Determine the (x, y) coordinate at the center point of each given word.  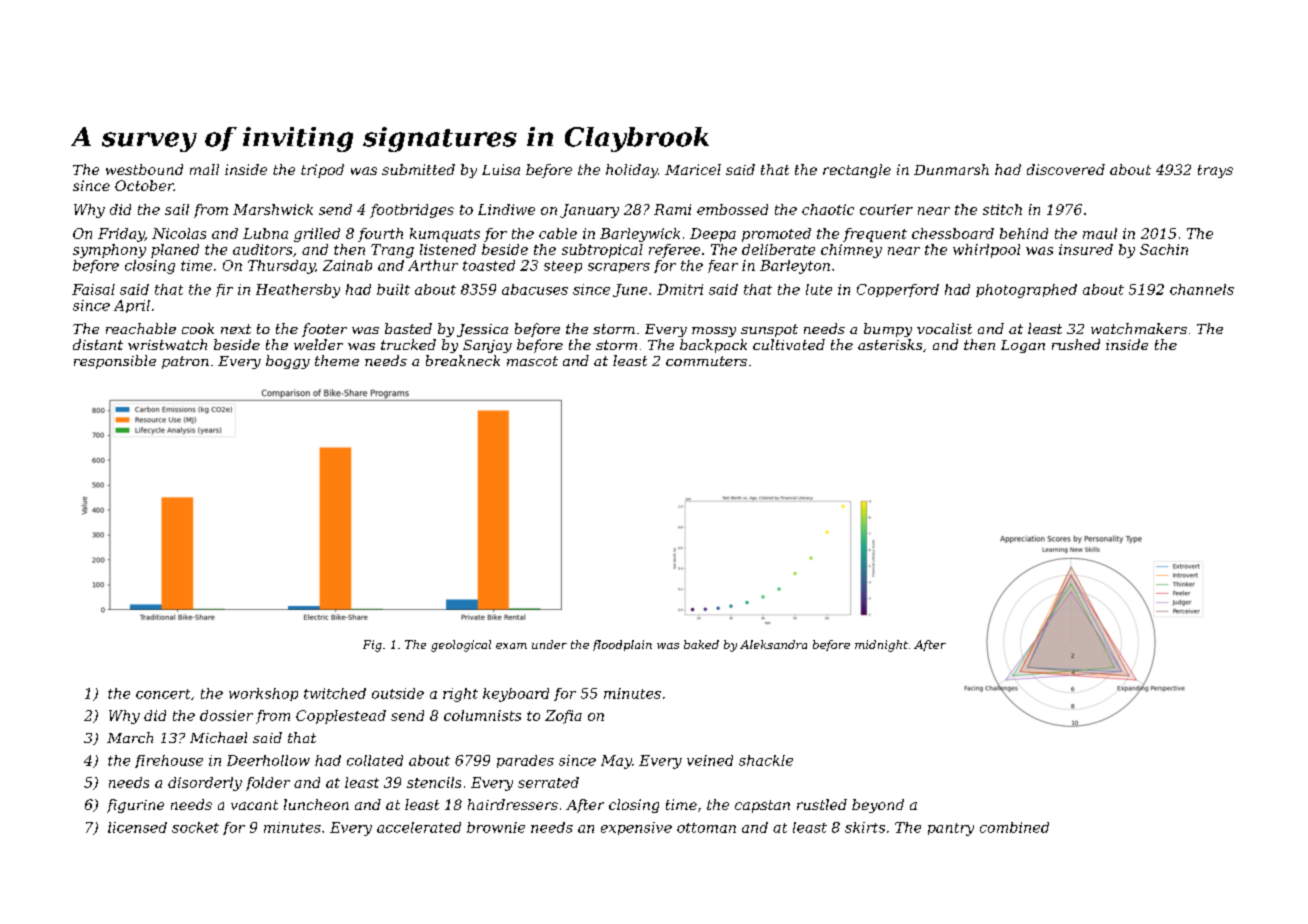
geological (461, 646)
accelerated (419, 827)
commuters (706, 361)
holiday (632, 171)
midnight (881, 646)
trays (1215, 171)
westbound (144, 169)
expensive (636, 828)
